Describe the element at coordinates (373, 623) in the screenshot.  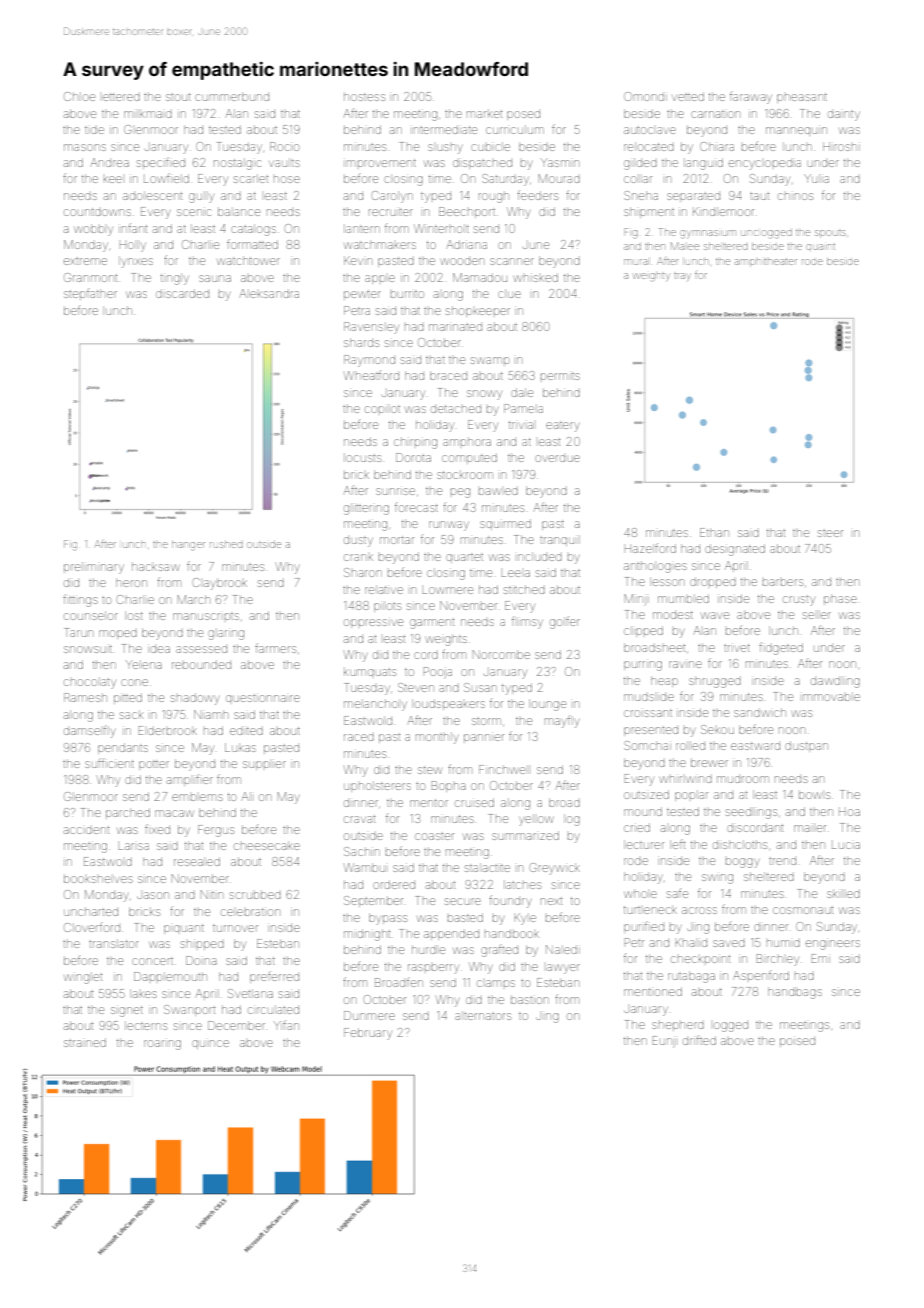
I see `oppressive` at that location.
